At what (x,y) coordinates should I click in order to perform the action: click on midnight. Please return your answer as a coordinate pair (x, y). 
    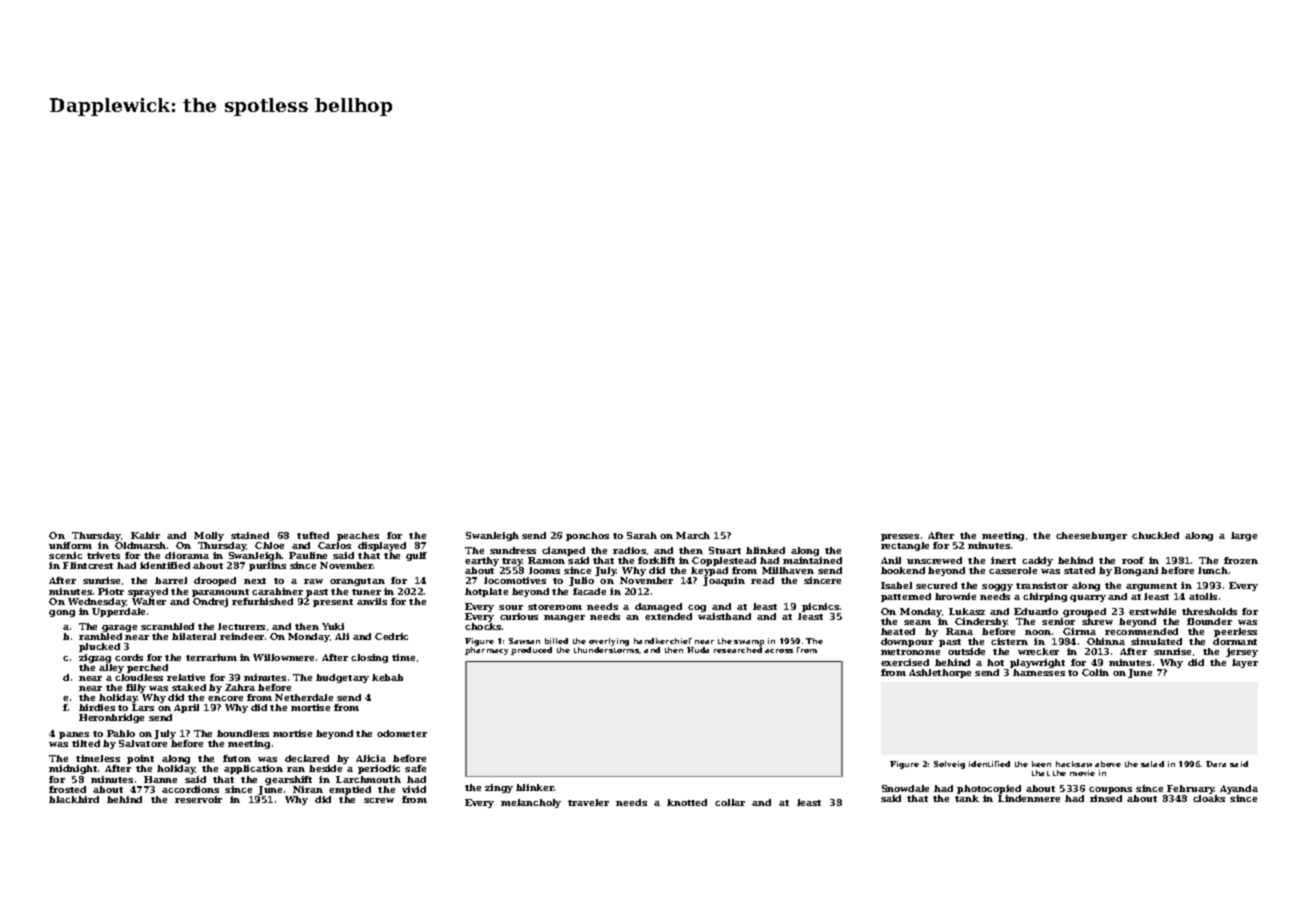
    Looking at the image, I should click on (73, 769).
